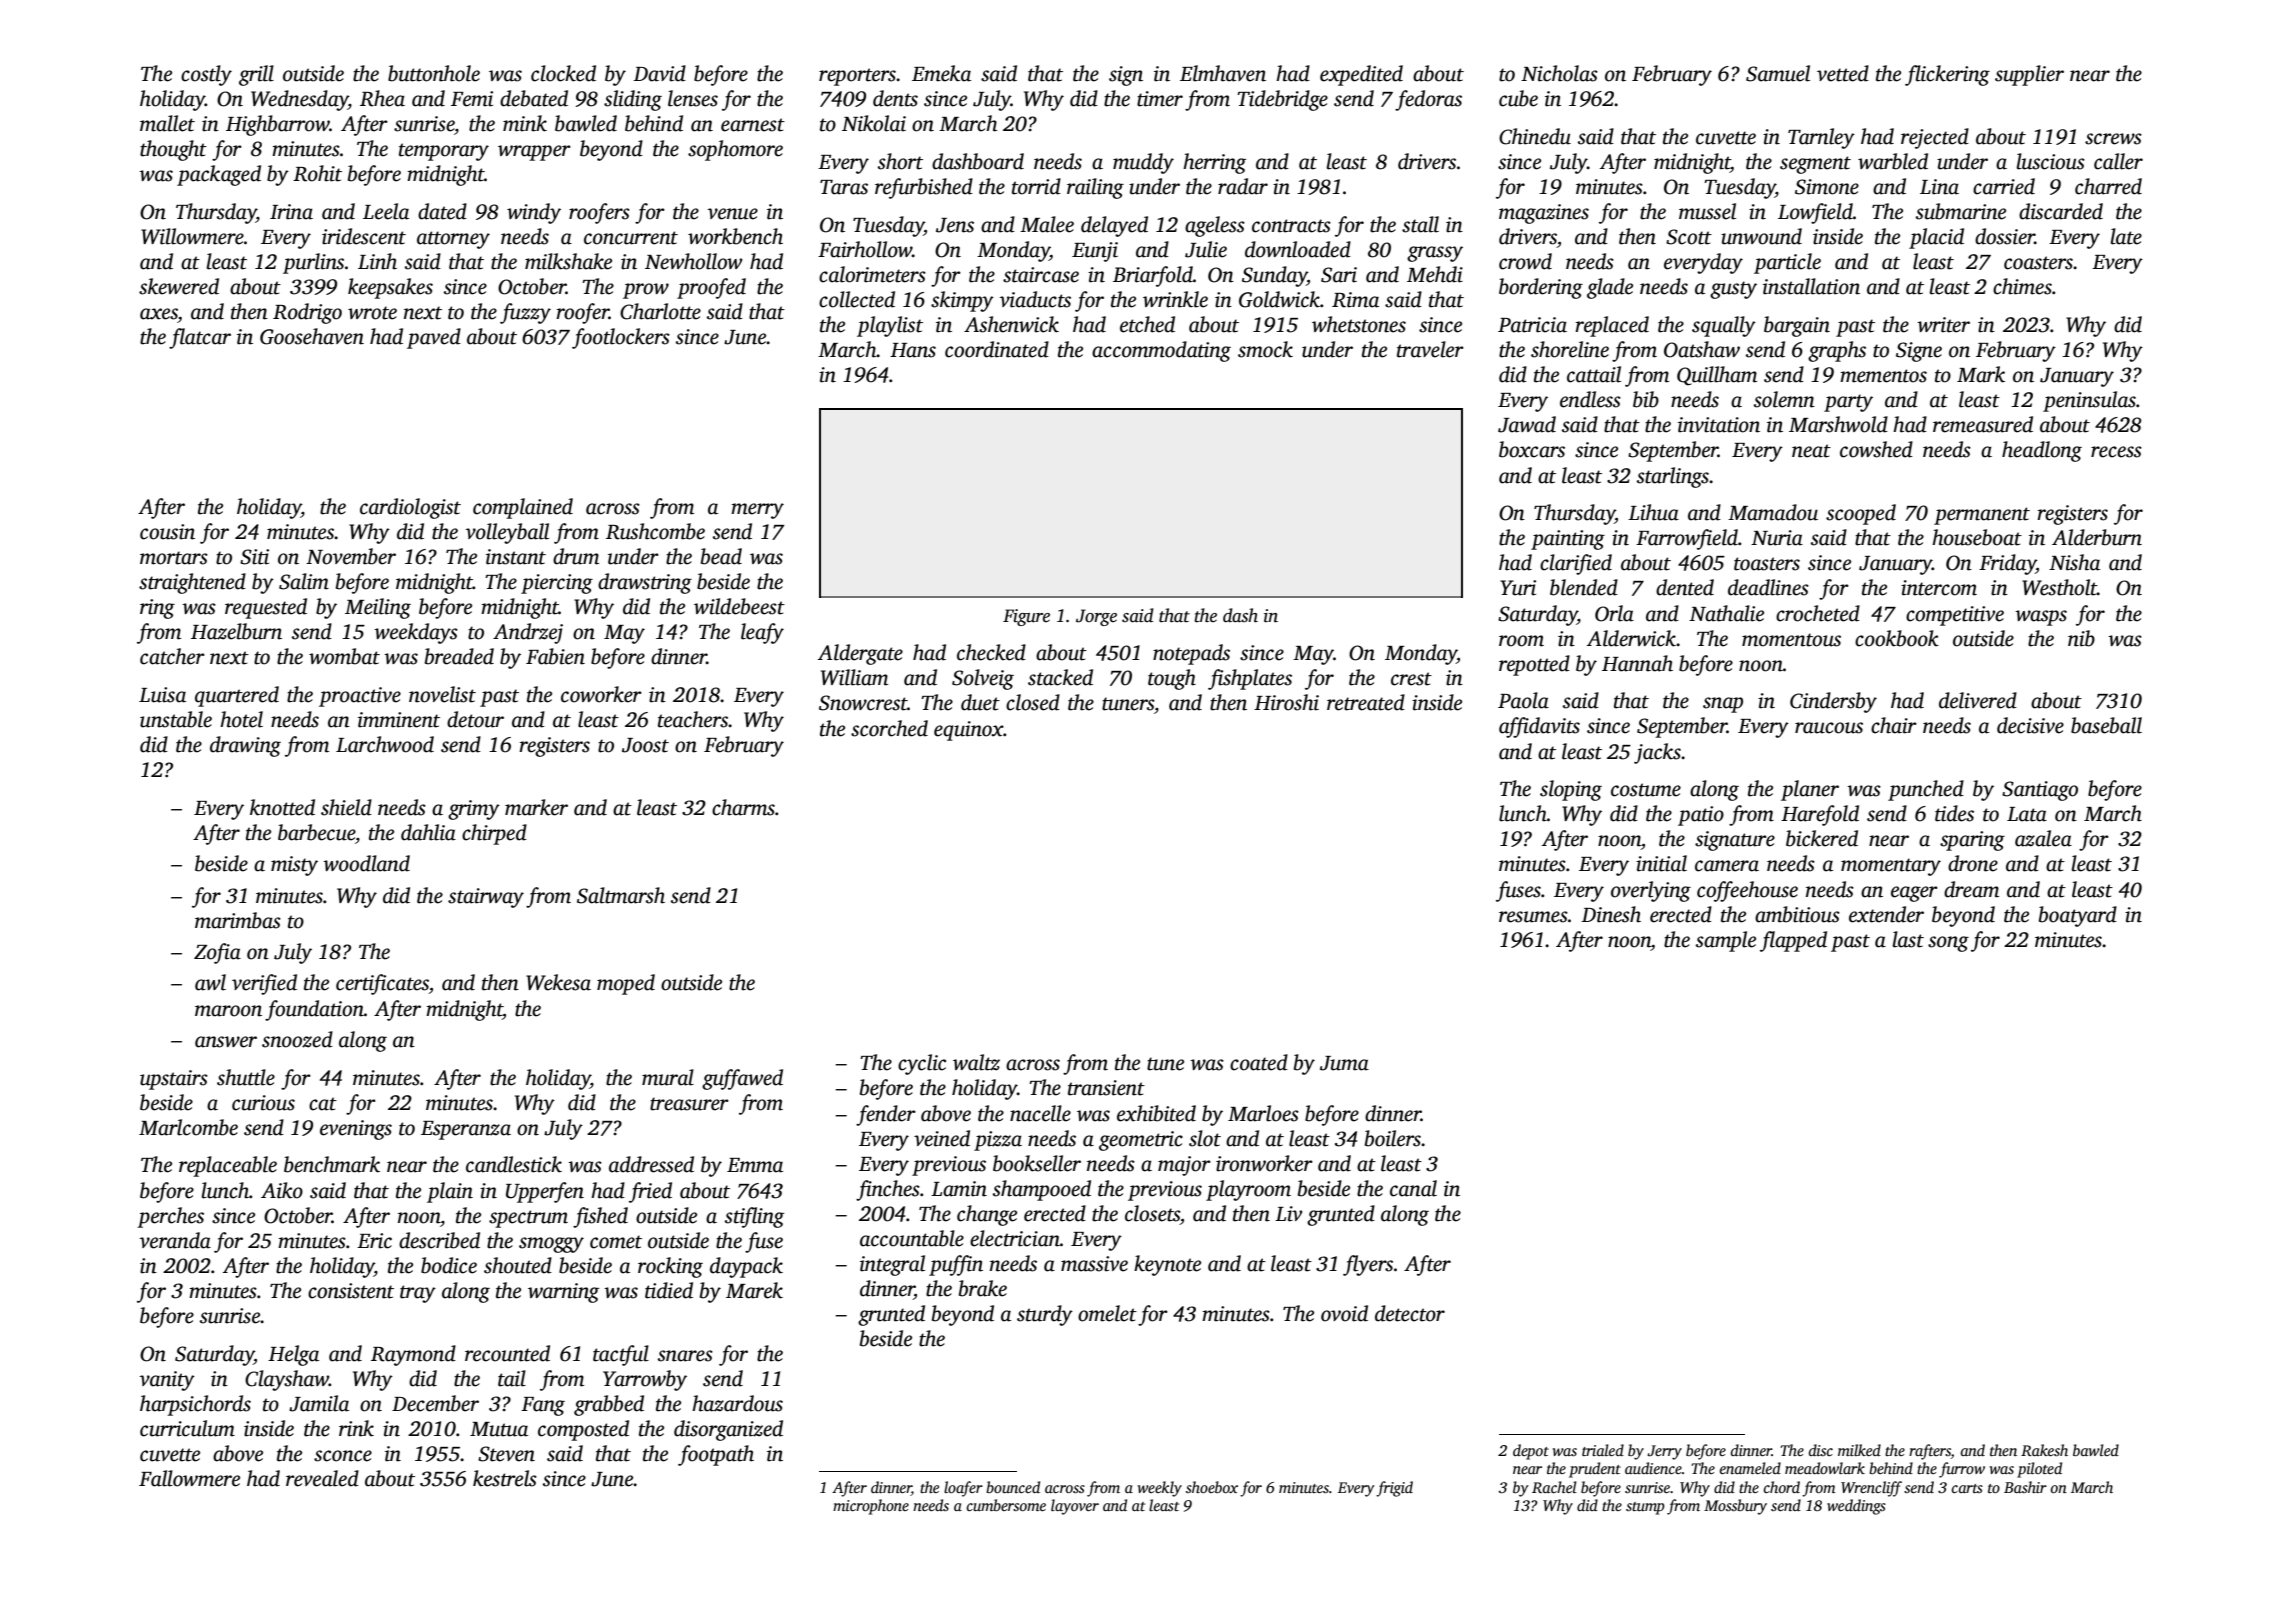 The width and height of the image is (2282, 1614). What do you see at coordinates (1653, 512) in the image?
I see `Lihua` at bounding box center [1653, 512].
